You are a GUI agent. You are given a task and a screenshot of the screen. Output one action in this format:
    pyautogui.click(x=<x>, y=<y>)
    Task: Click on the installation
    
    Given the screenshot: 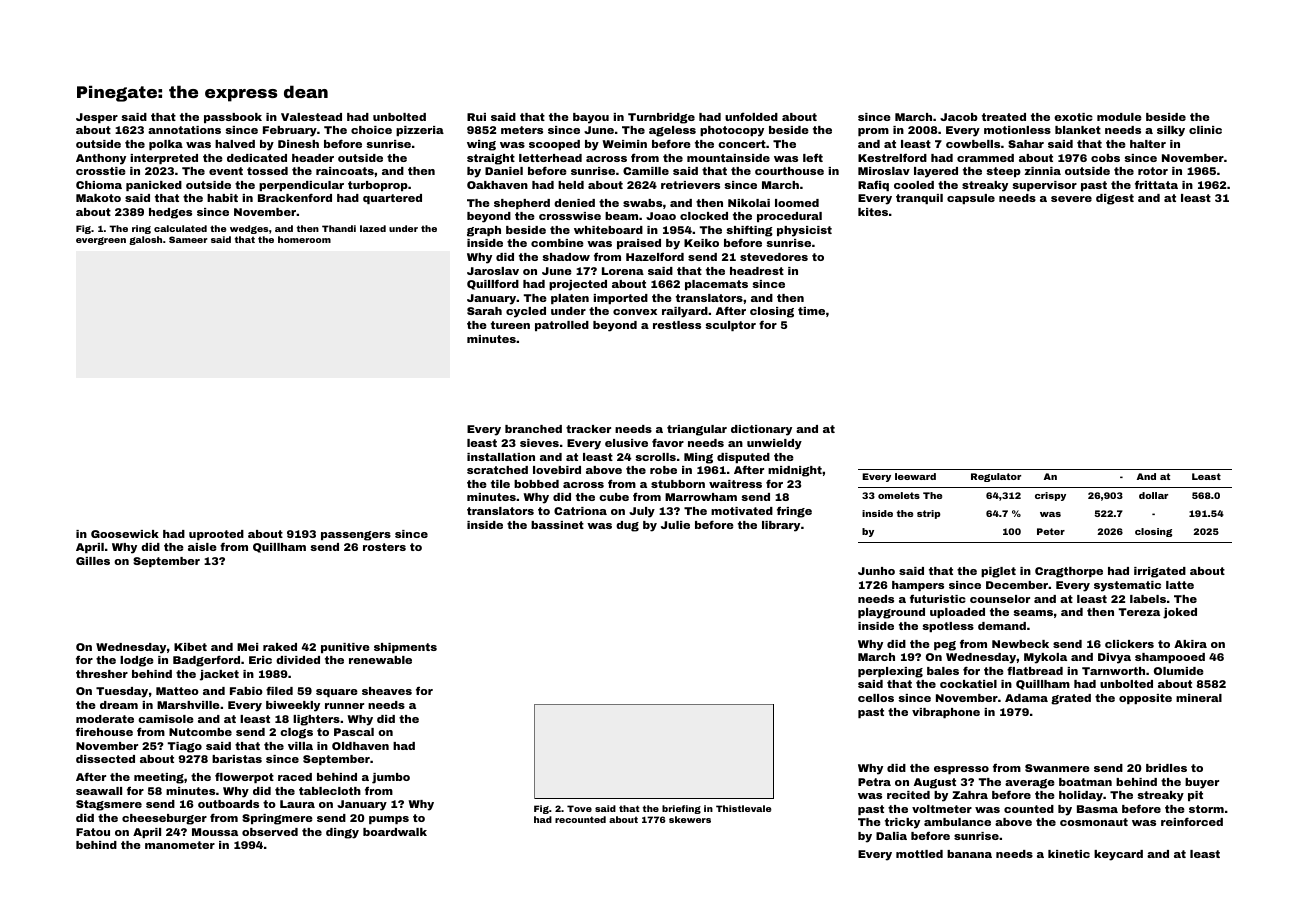 What is the action you would take?
    pyautogui.click(x=501, y=457)
